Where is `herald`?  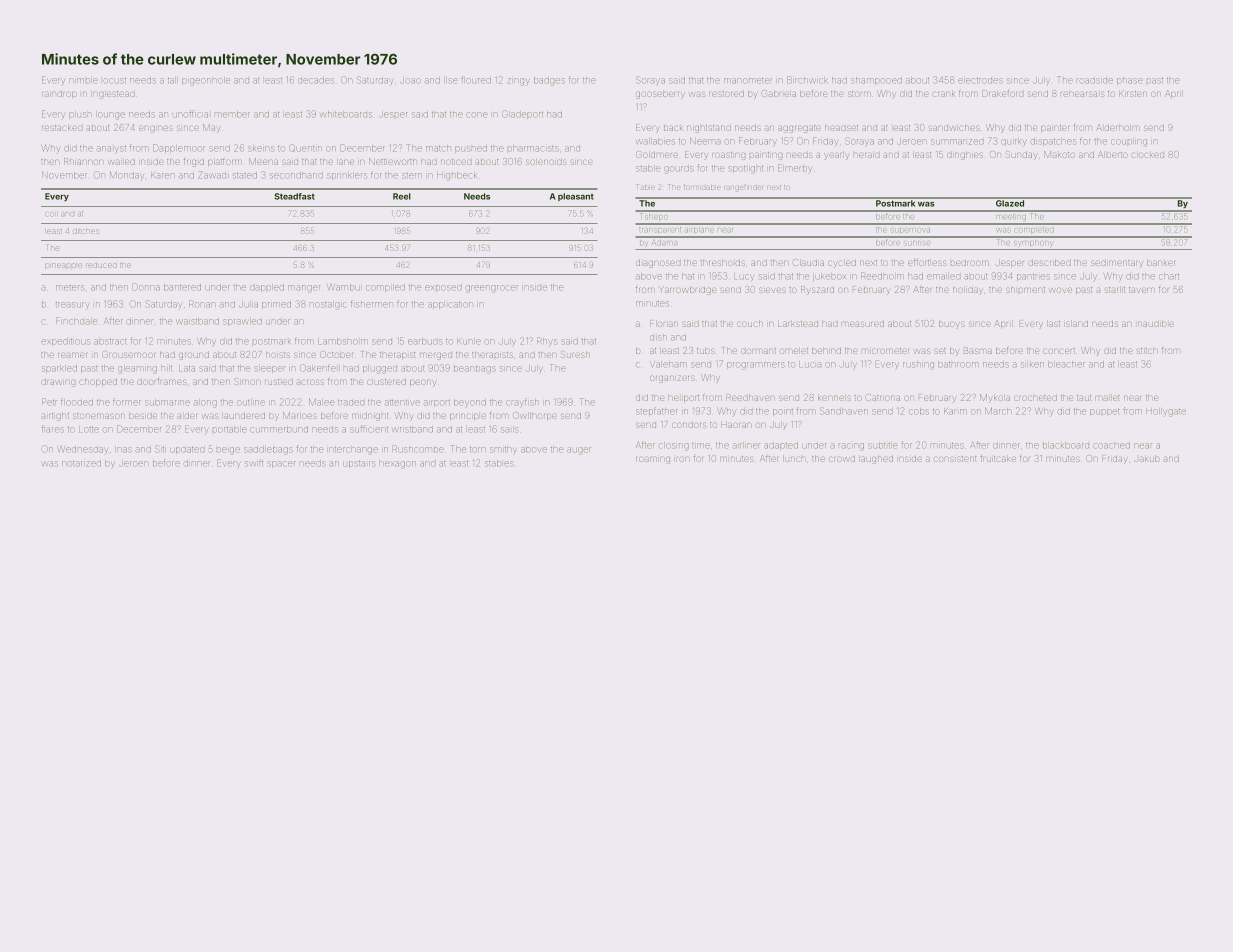 herald is located at coordinates (866, 155).
